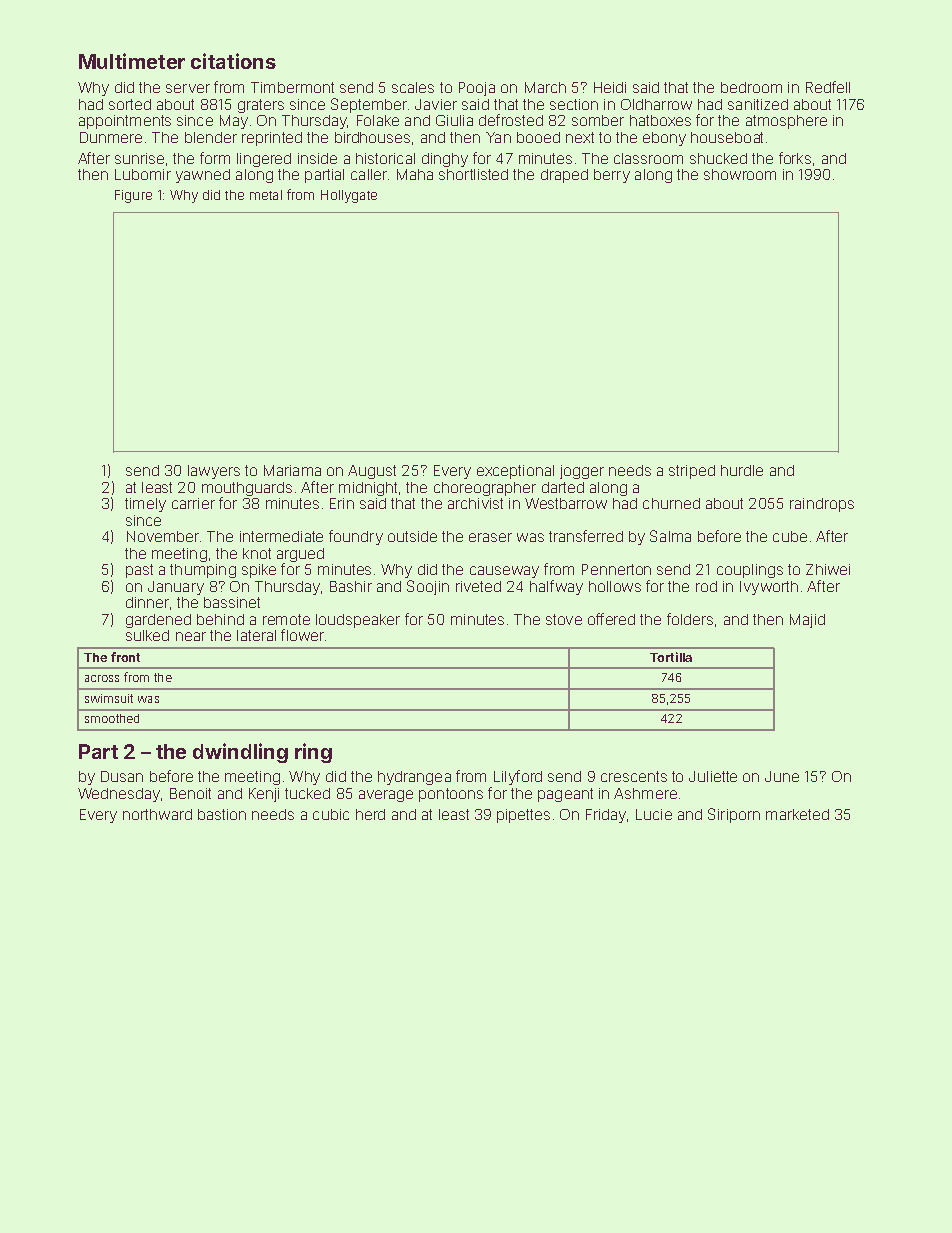 Image resolution: width=952 pixels, height=1233 pixels. What do you see at coordinates (133, 196) in the document?
I see `Figure` at bounding box center [133, 196].
